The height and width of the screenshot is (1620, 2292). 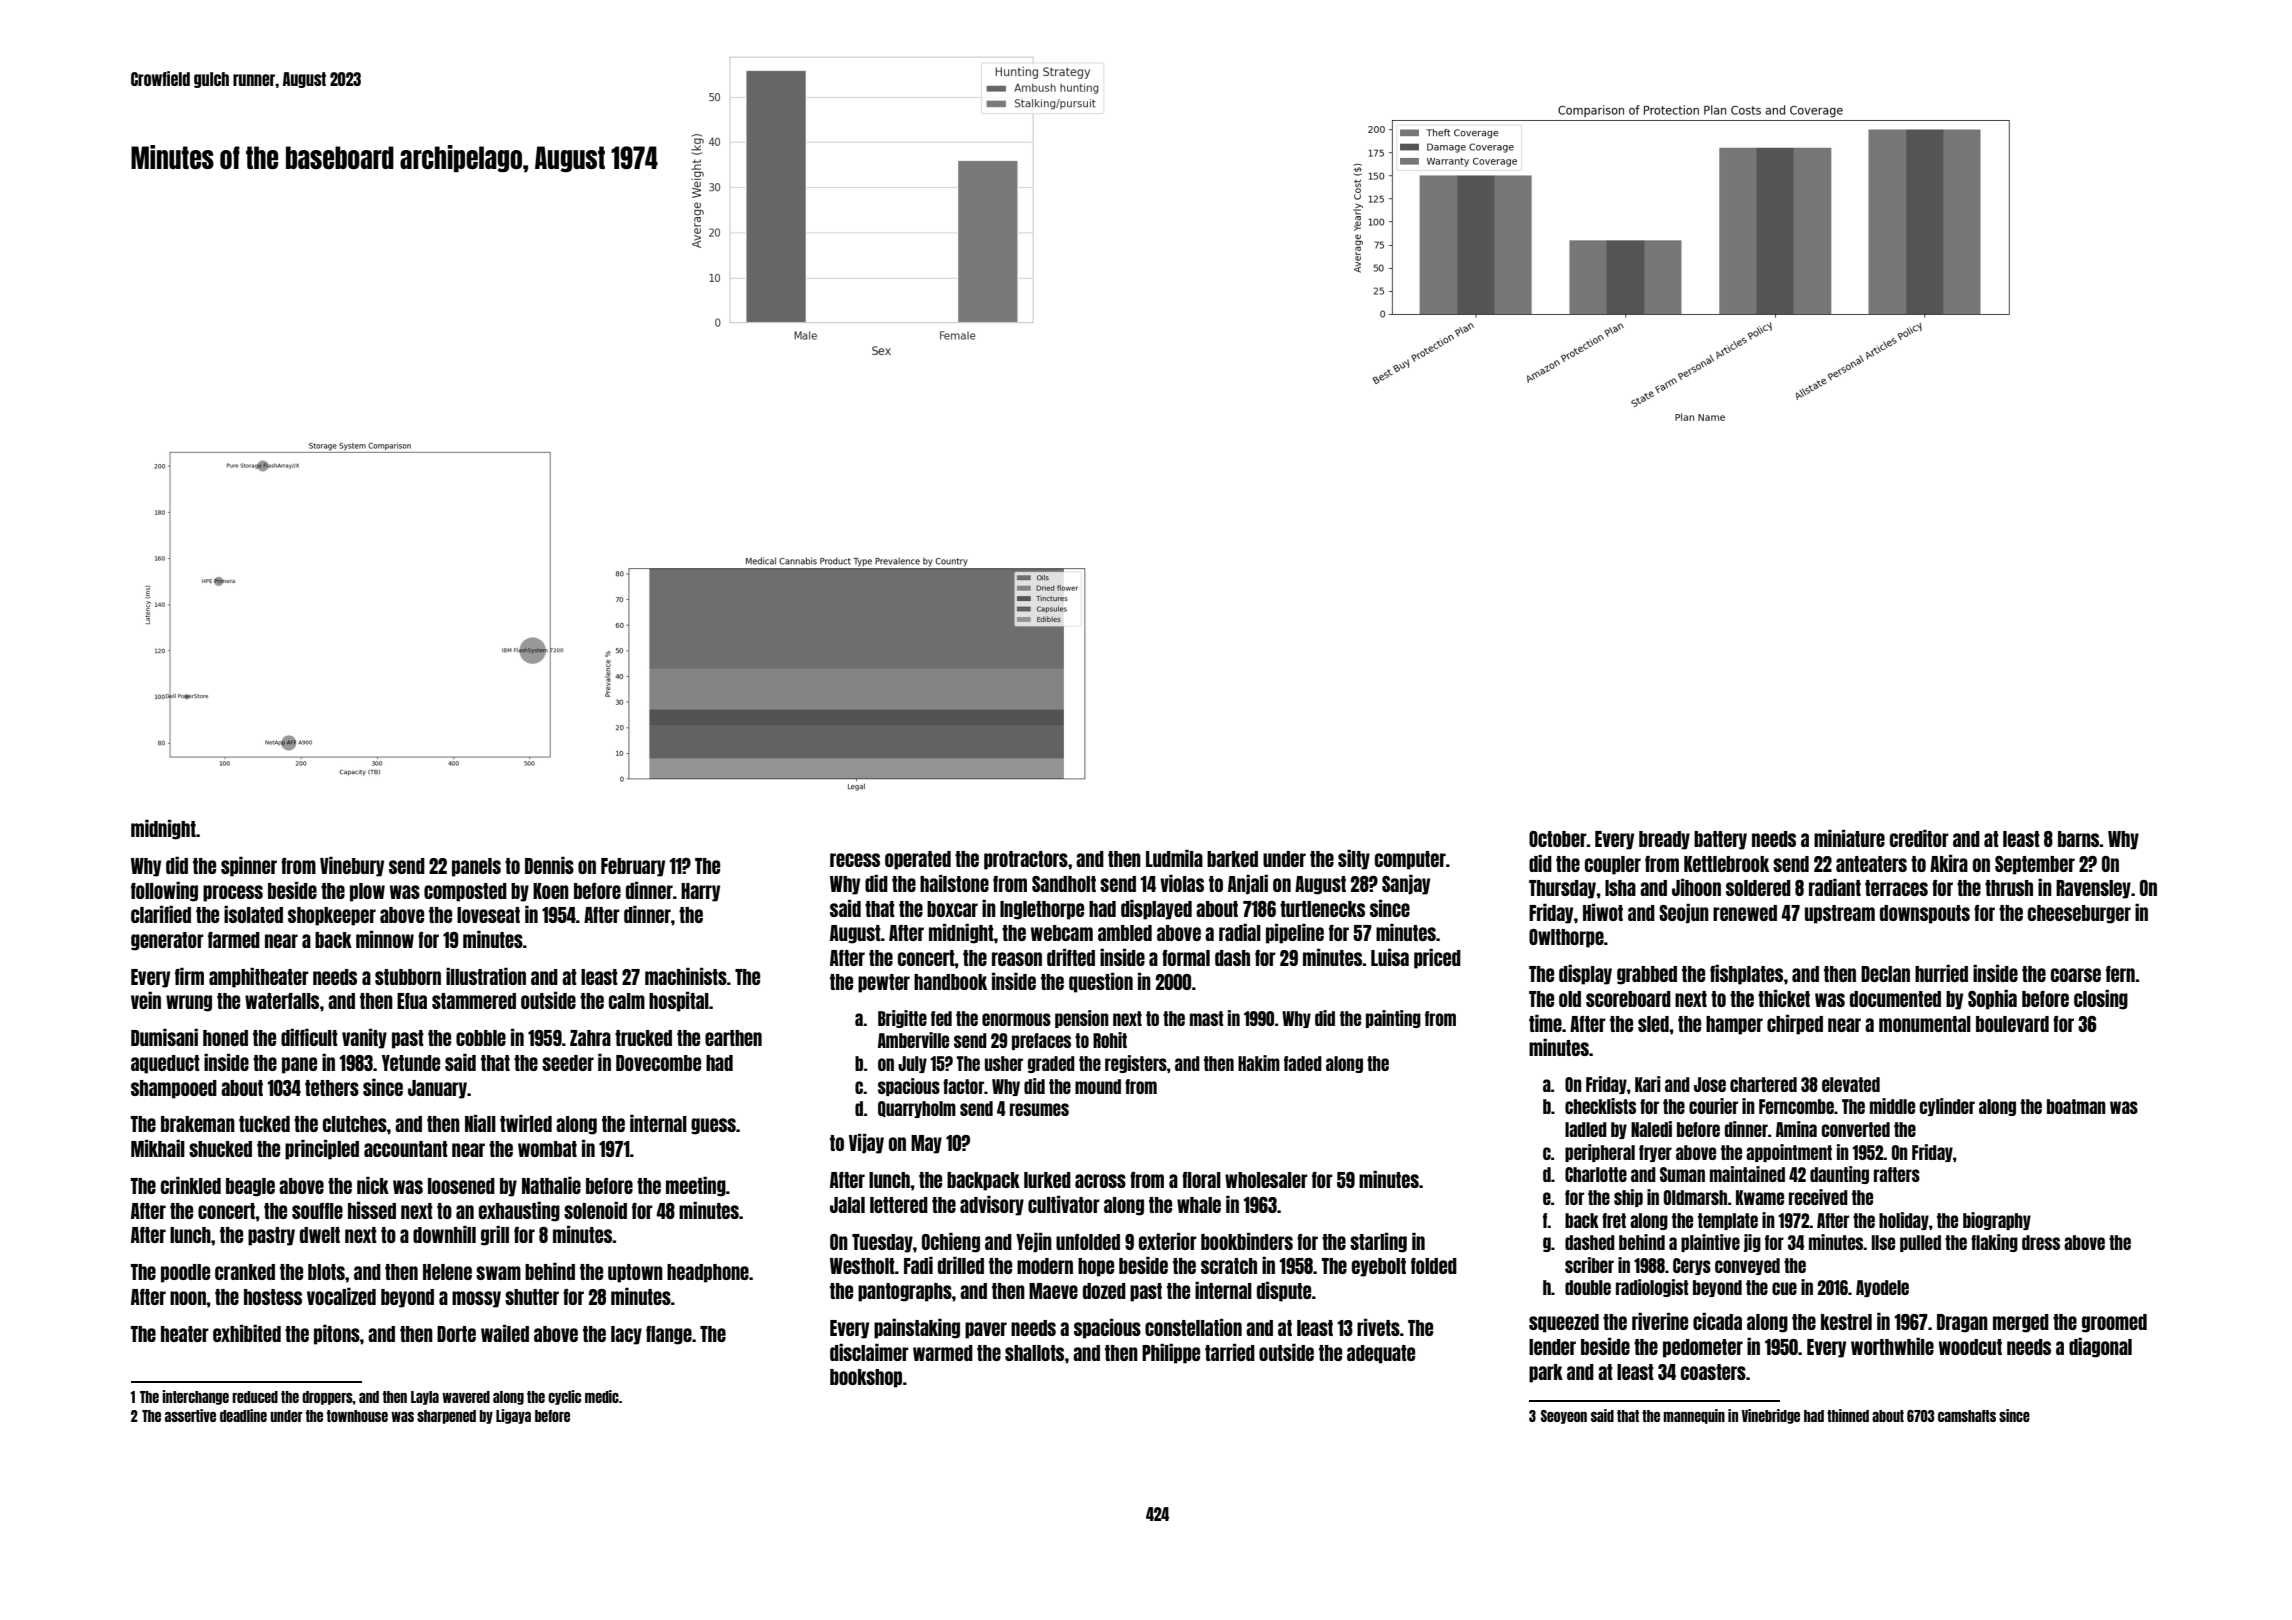 What do you see at coordinates (1232, 859) in the screenshot?
I see `barked` at bounding box center [1232, 859].
